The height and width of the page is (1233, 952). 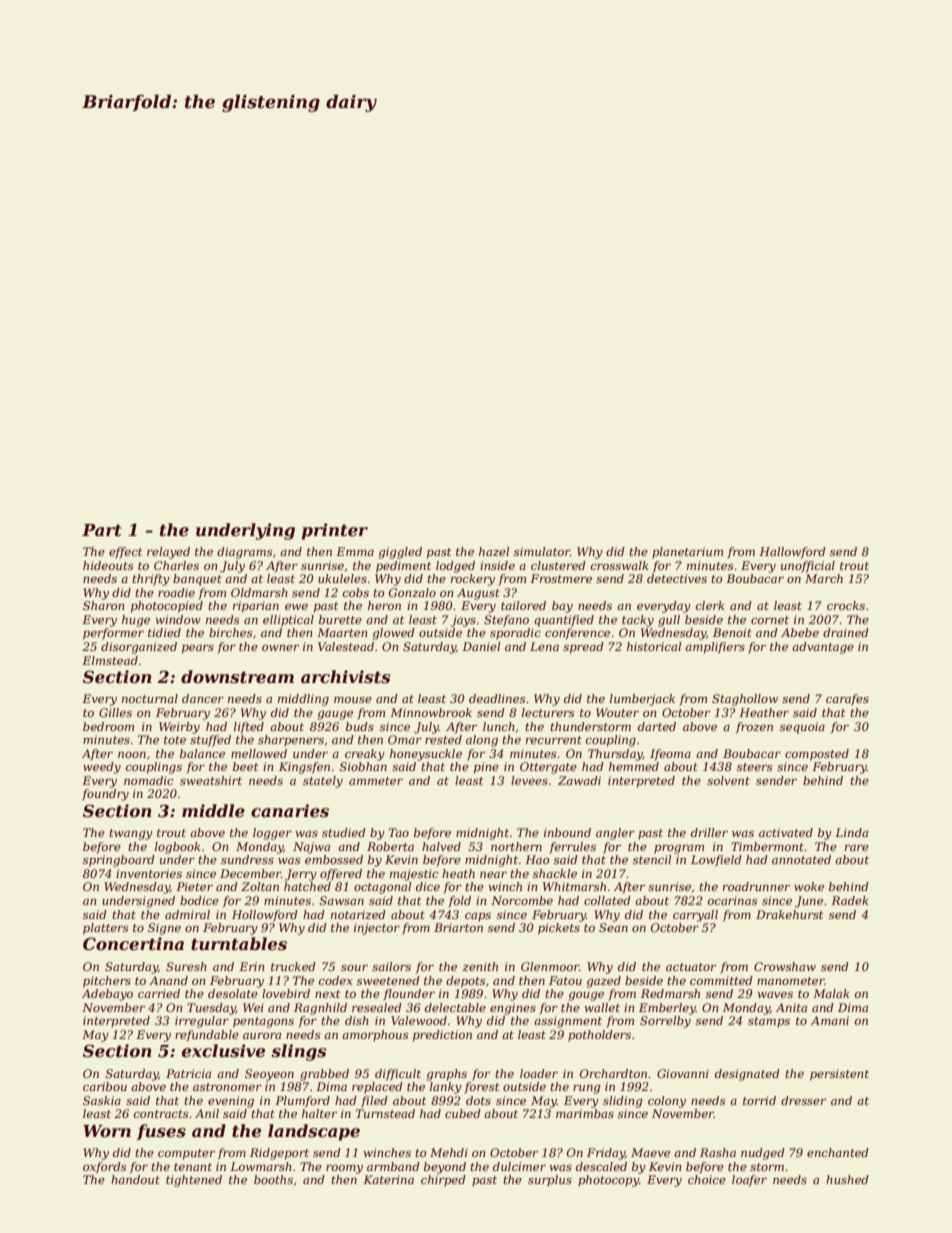 What do you see at coordinates (335, 531) in the page?
I see `printer` at bounding box center [335, 531].
